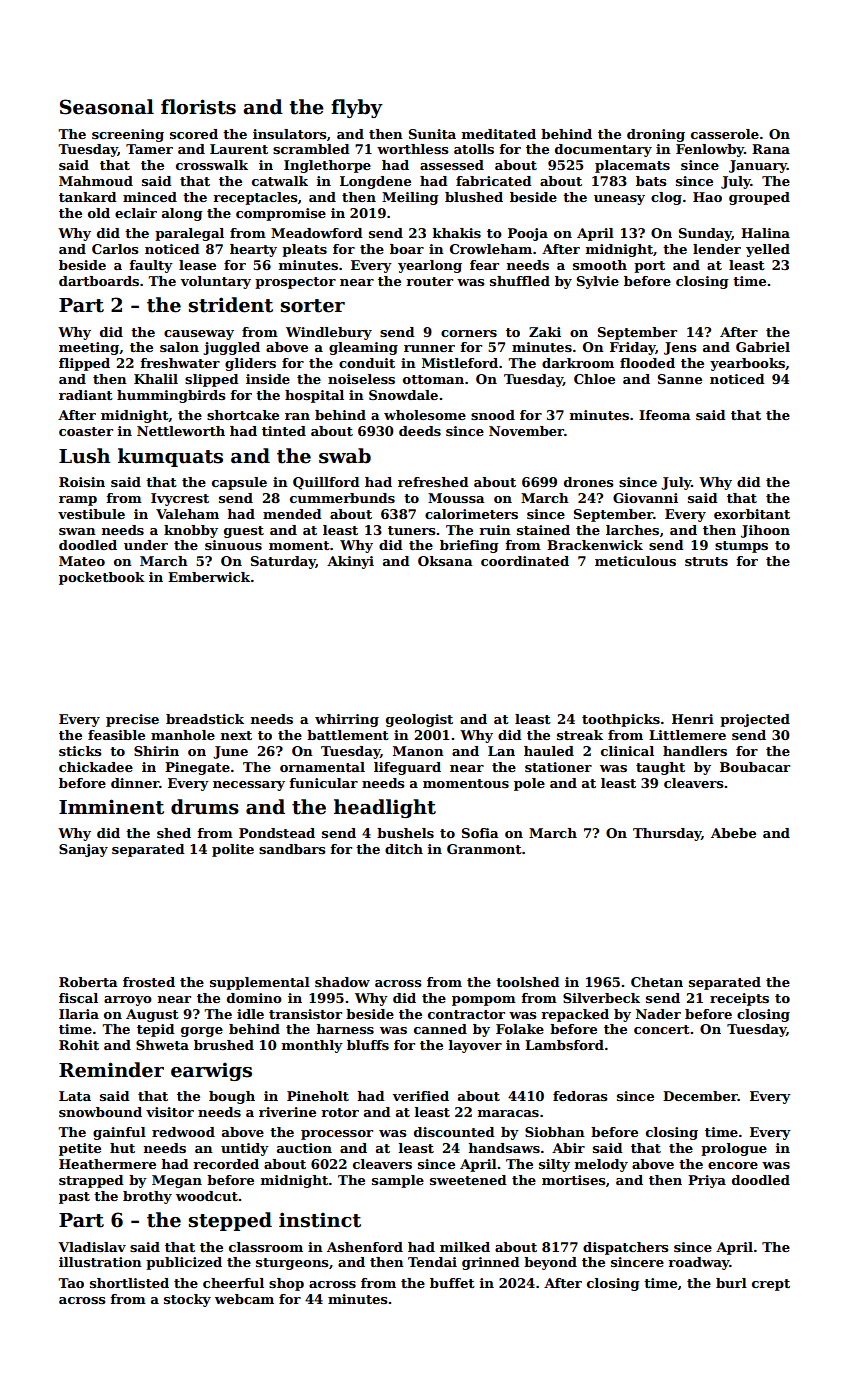  Describe the element at coordinates (83, 850) in the screenshot. I see `Sanjay` at that location.
